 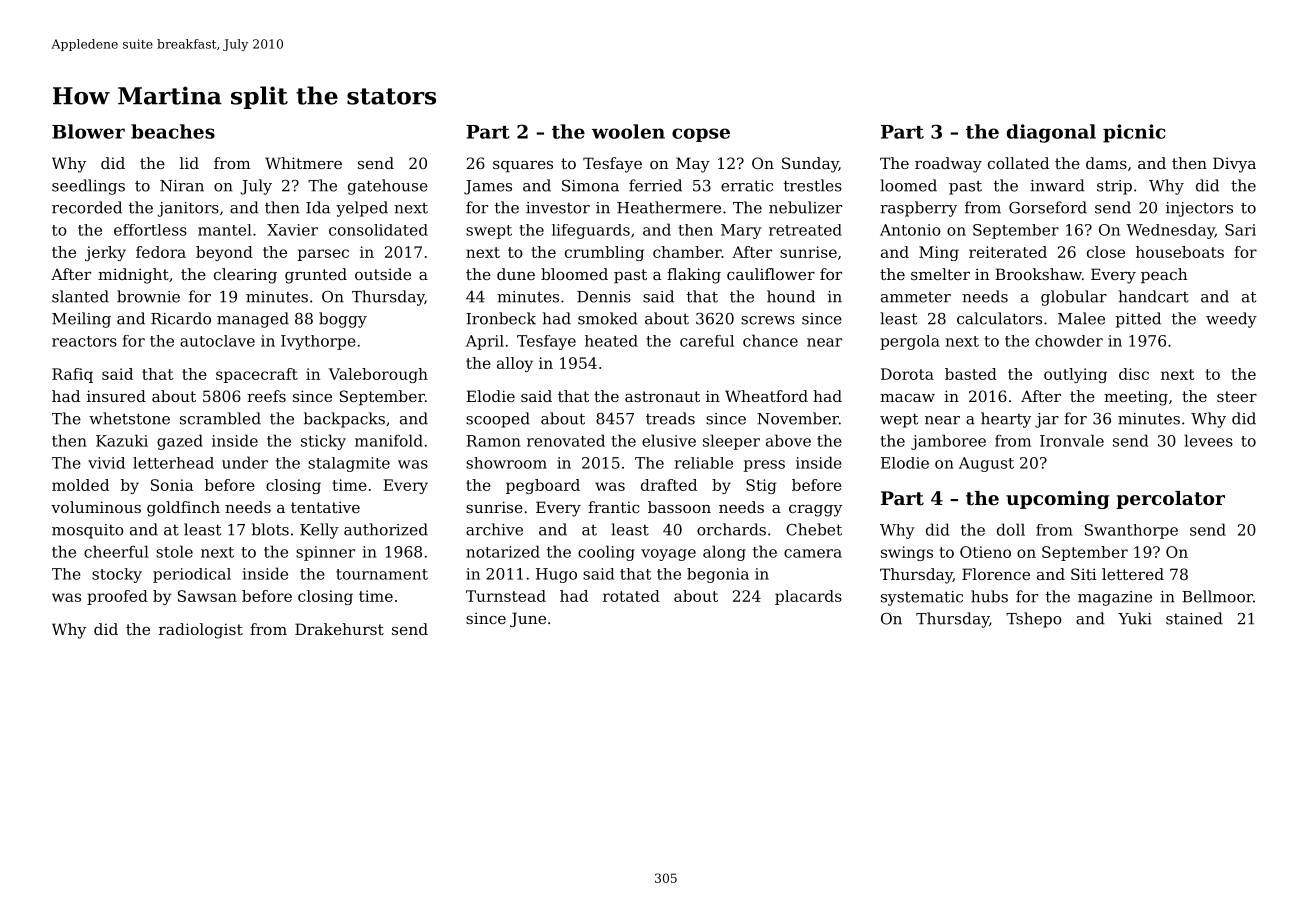 What do you see at coordinates (1069, 341) in the screenshot?
I see `chowder` at bounding box center [1069, 341].
